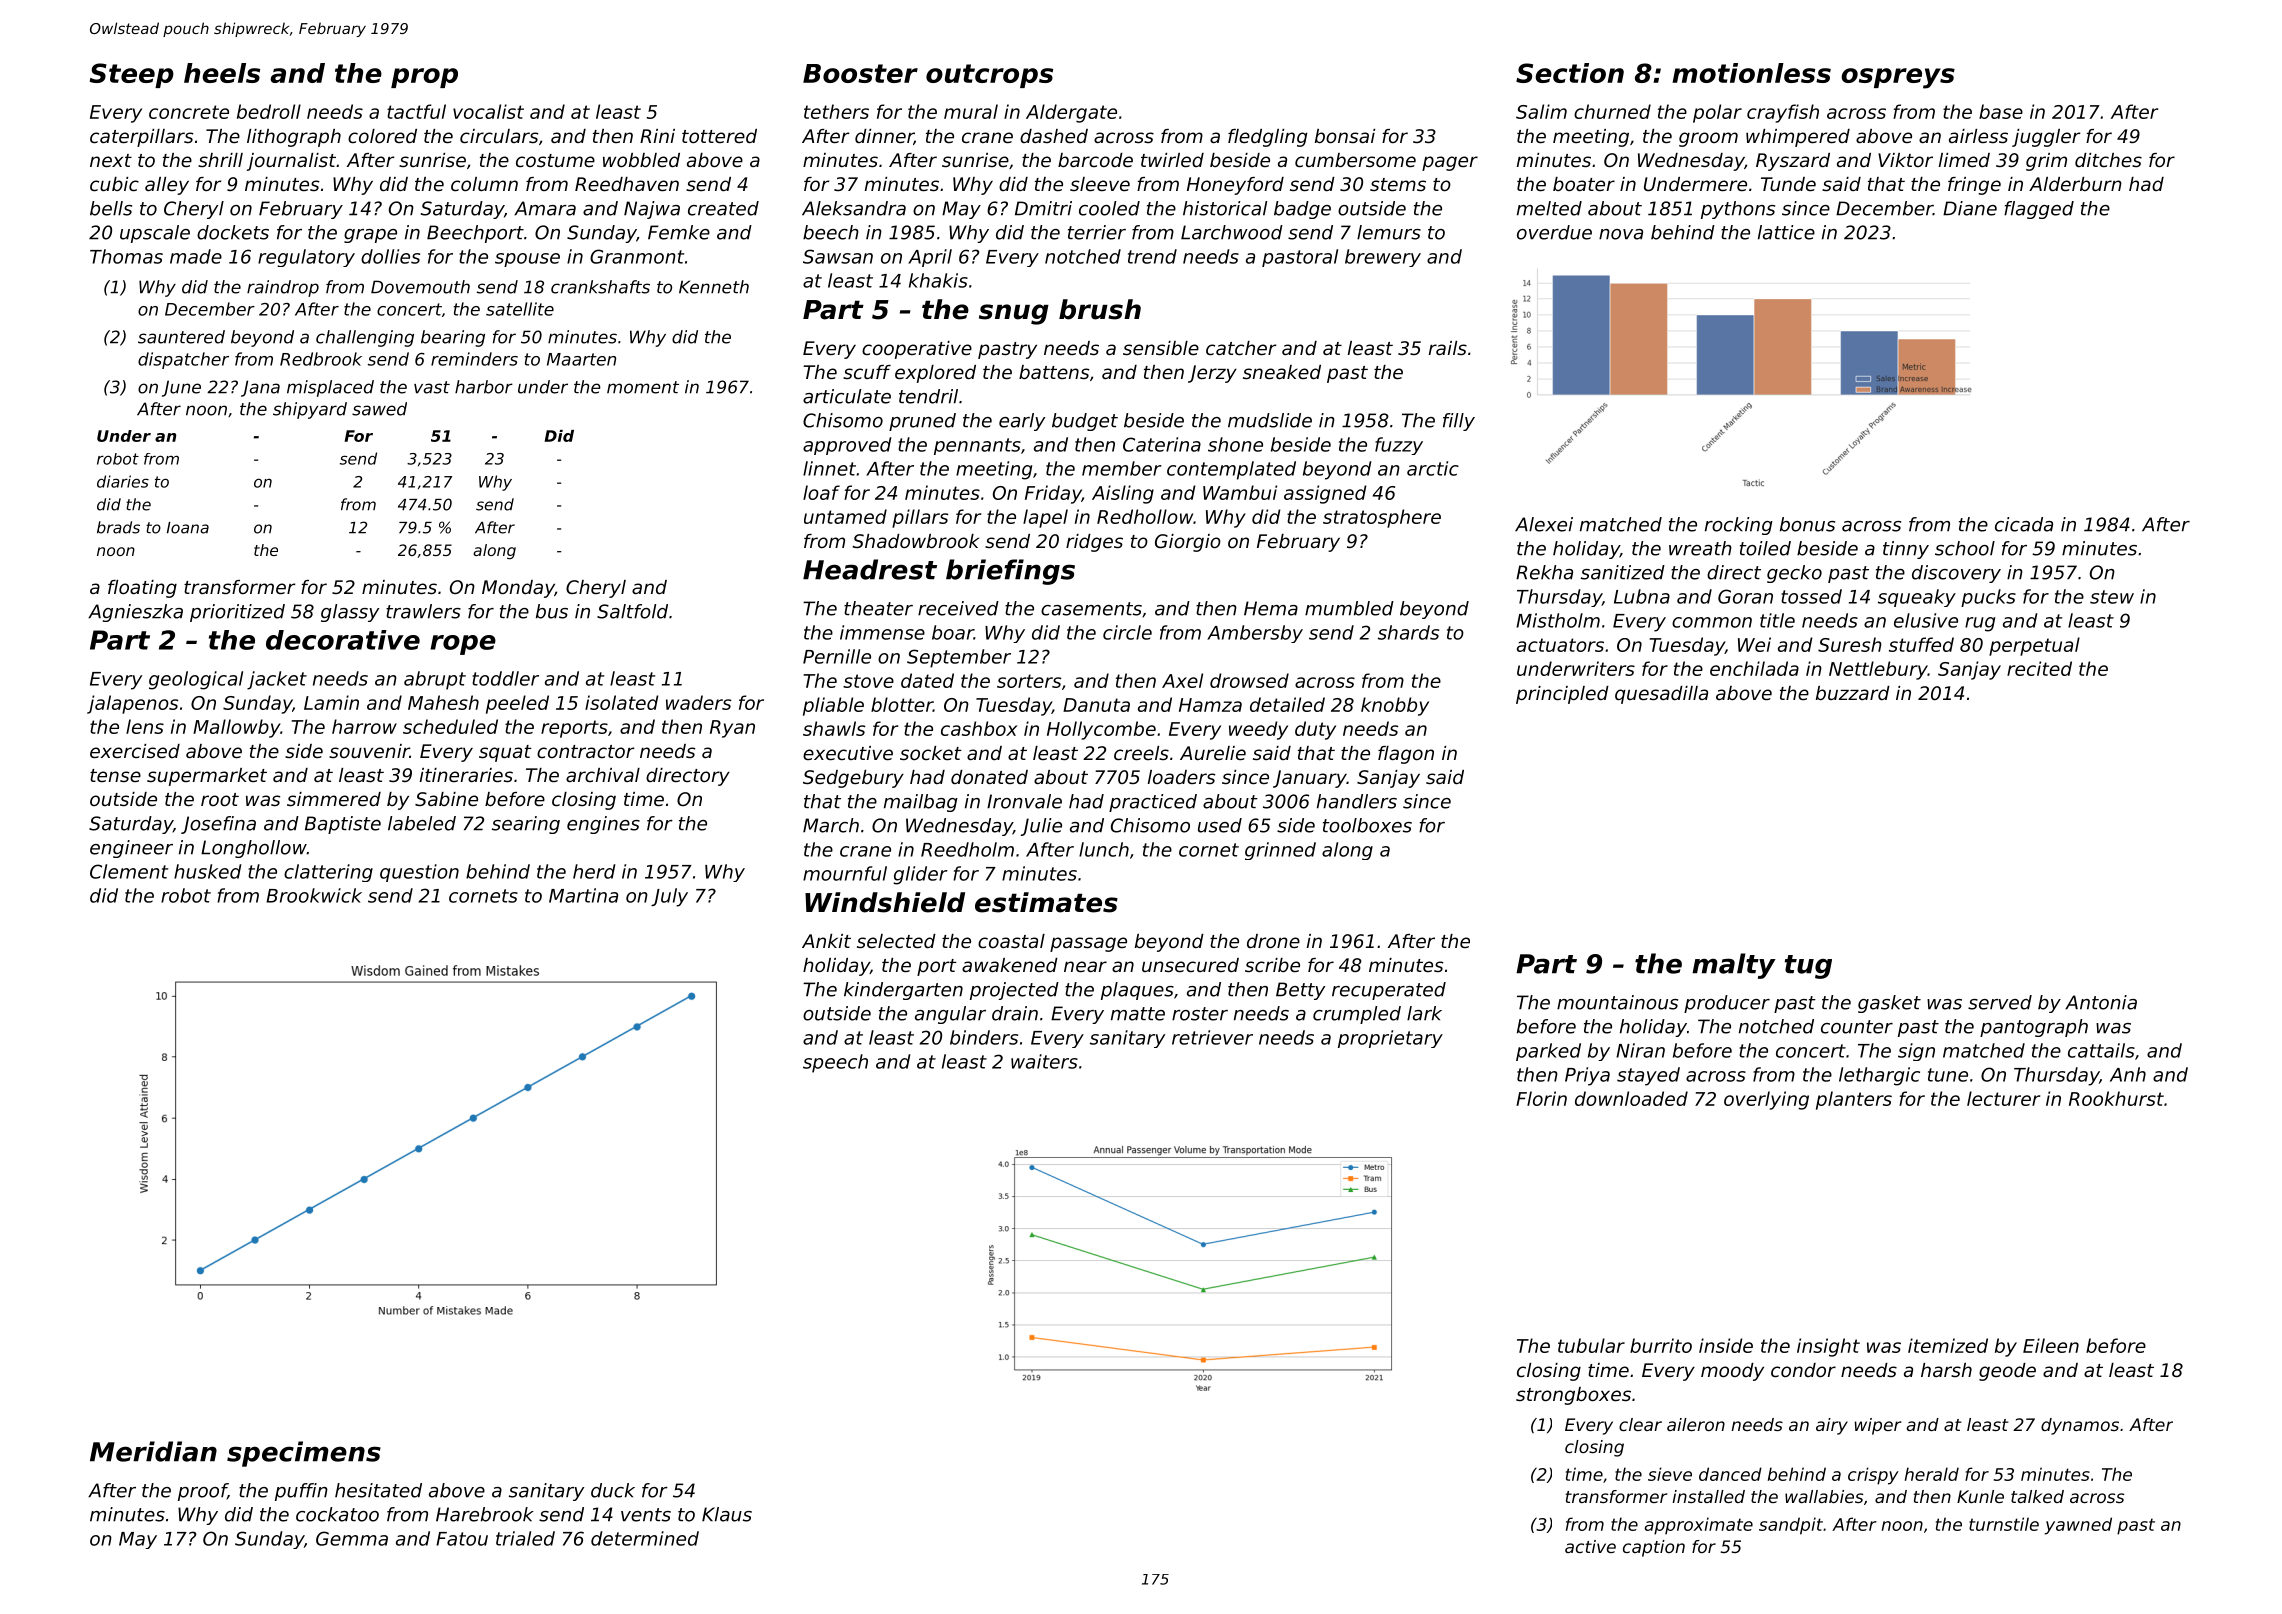  What do you see at coordinates (1854, 1100) in the screenshot?
I see `planters` at bounding box center [1854, 1100].
